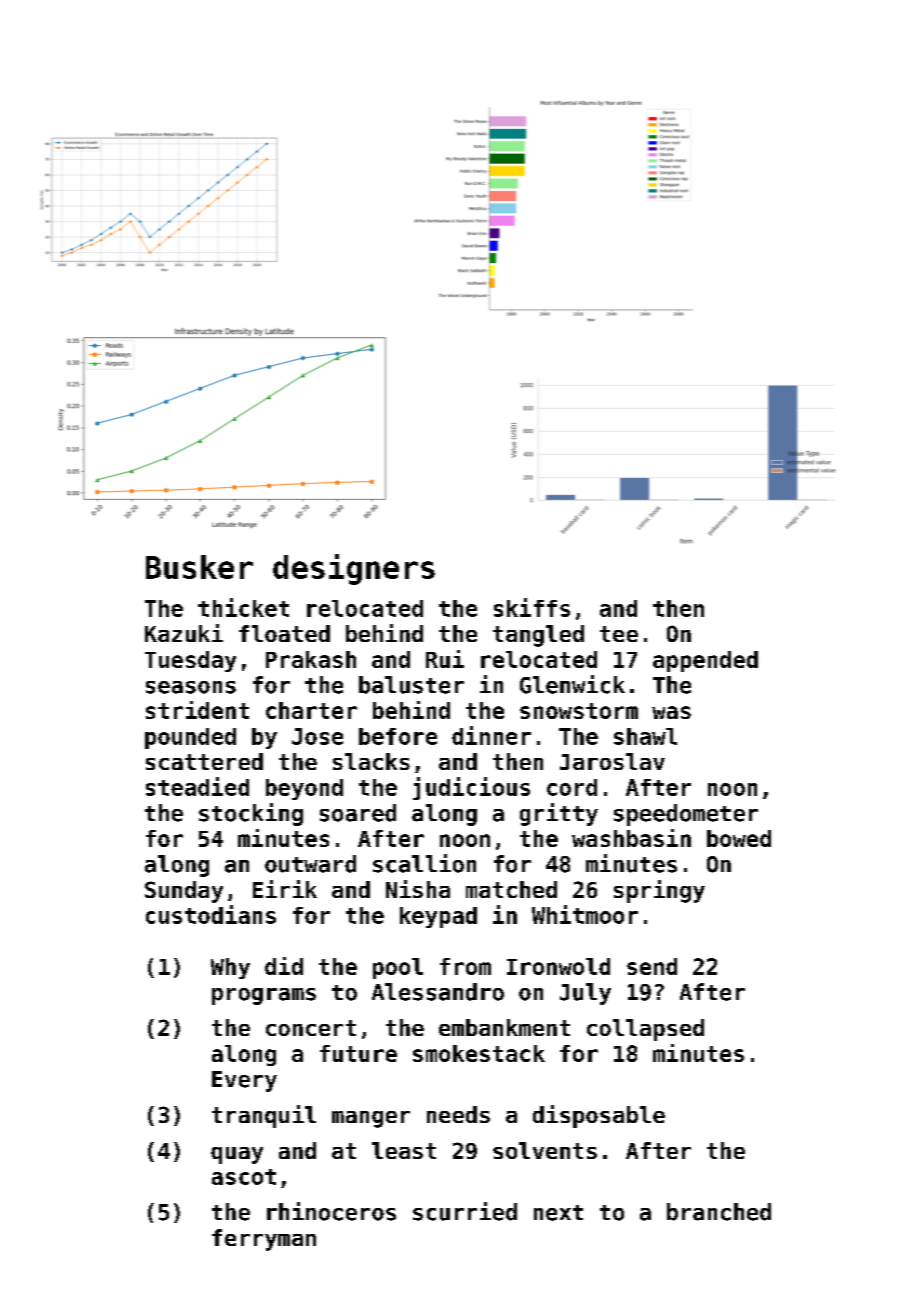 The image size is (924, 1314). Describe the element at coordinates (532, 607) in the image. I see `skiffs` at that location.
